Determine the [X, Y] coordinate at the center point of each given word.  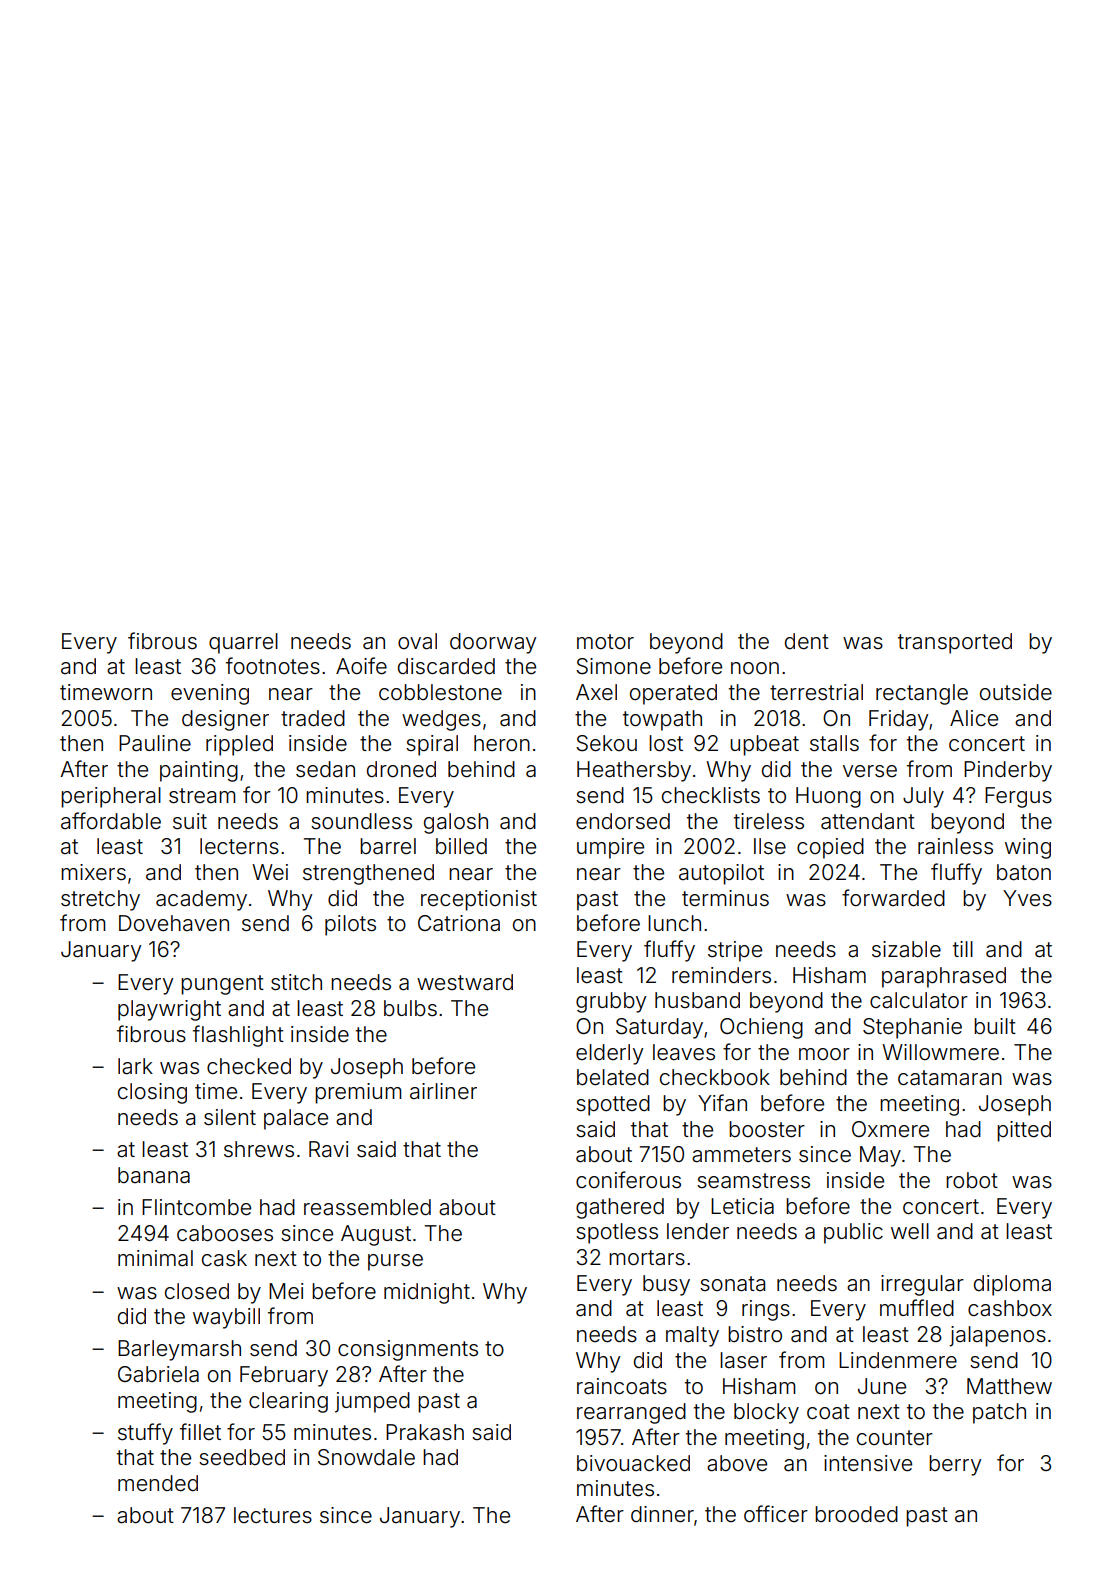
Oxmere [890, 1129]
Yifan [722, 1102]
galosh [456, 823]
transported [955, 643]
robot [972, 1180]
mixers [93, 872]
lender [698, 1231]
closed [197, 1291]
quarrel [243, 643]
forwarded [893, 898]
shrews [259, 1149]
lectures [273, 1515]
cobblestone [440, 692]
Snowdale [366, 1457]
